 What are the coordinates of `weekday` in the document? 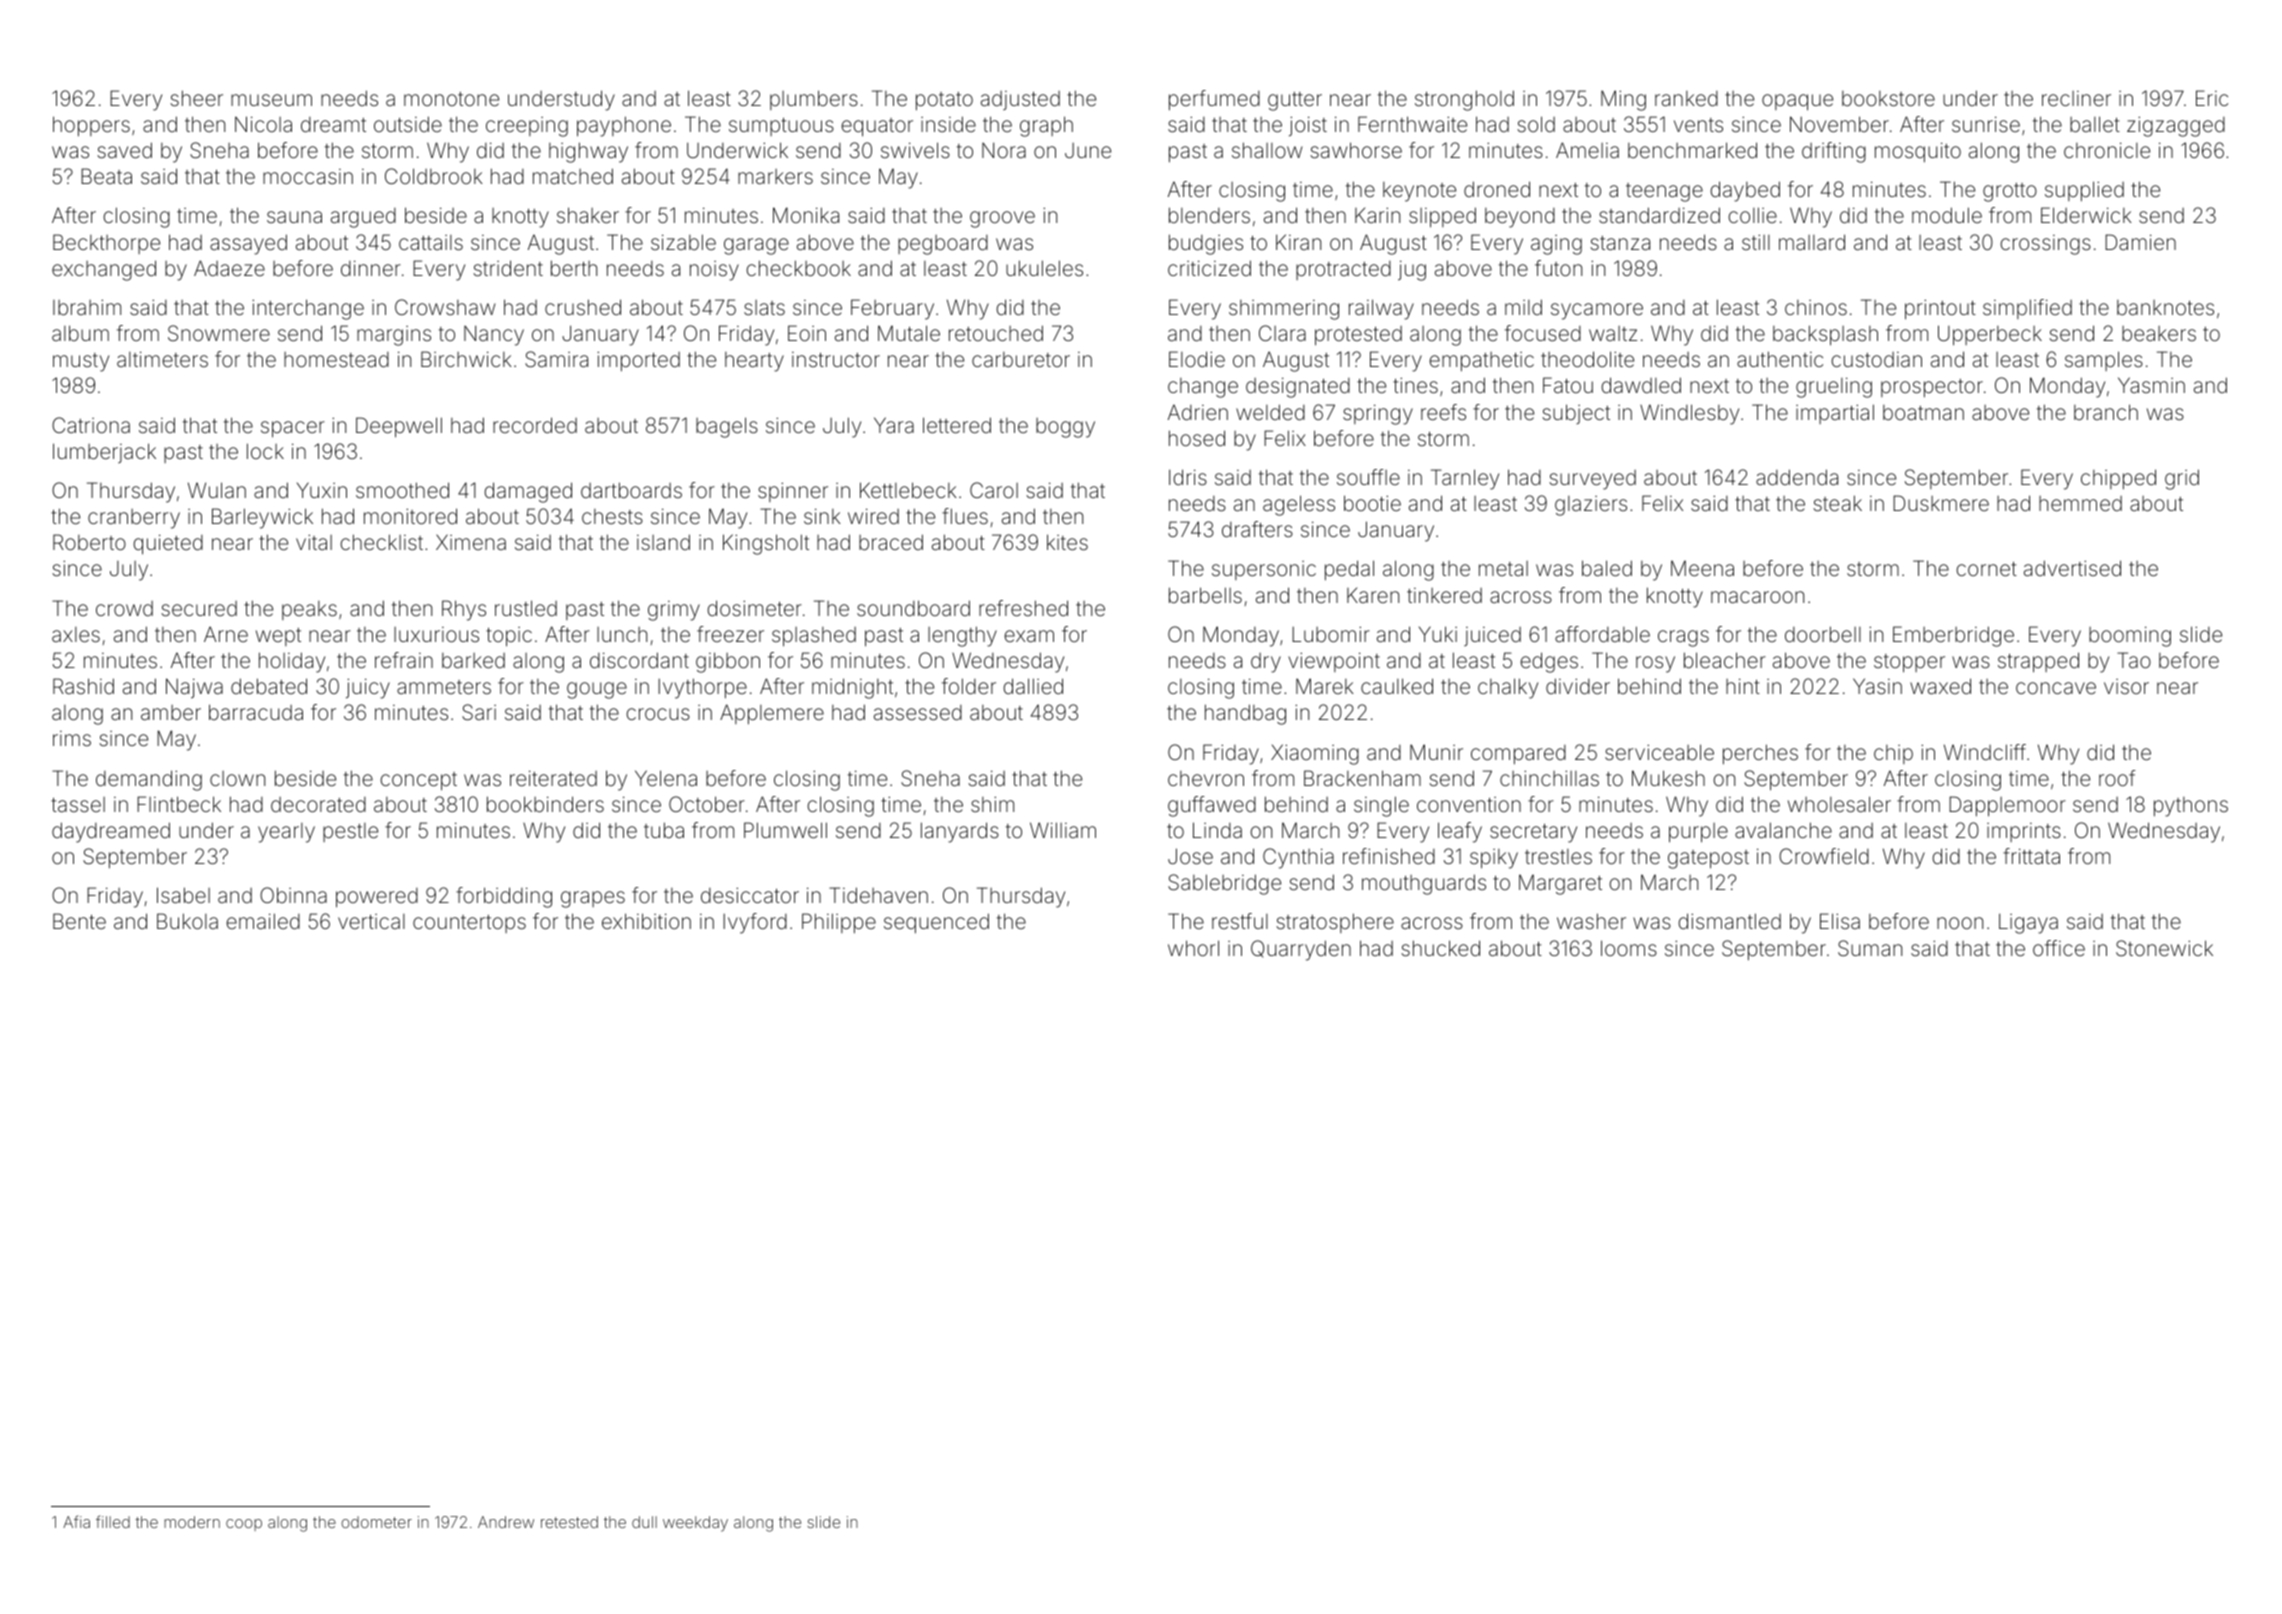 It's located at (695, 1524).
